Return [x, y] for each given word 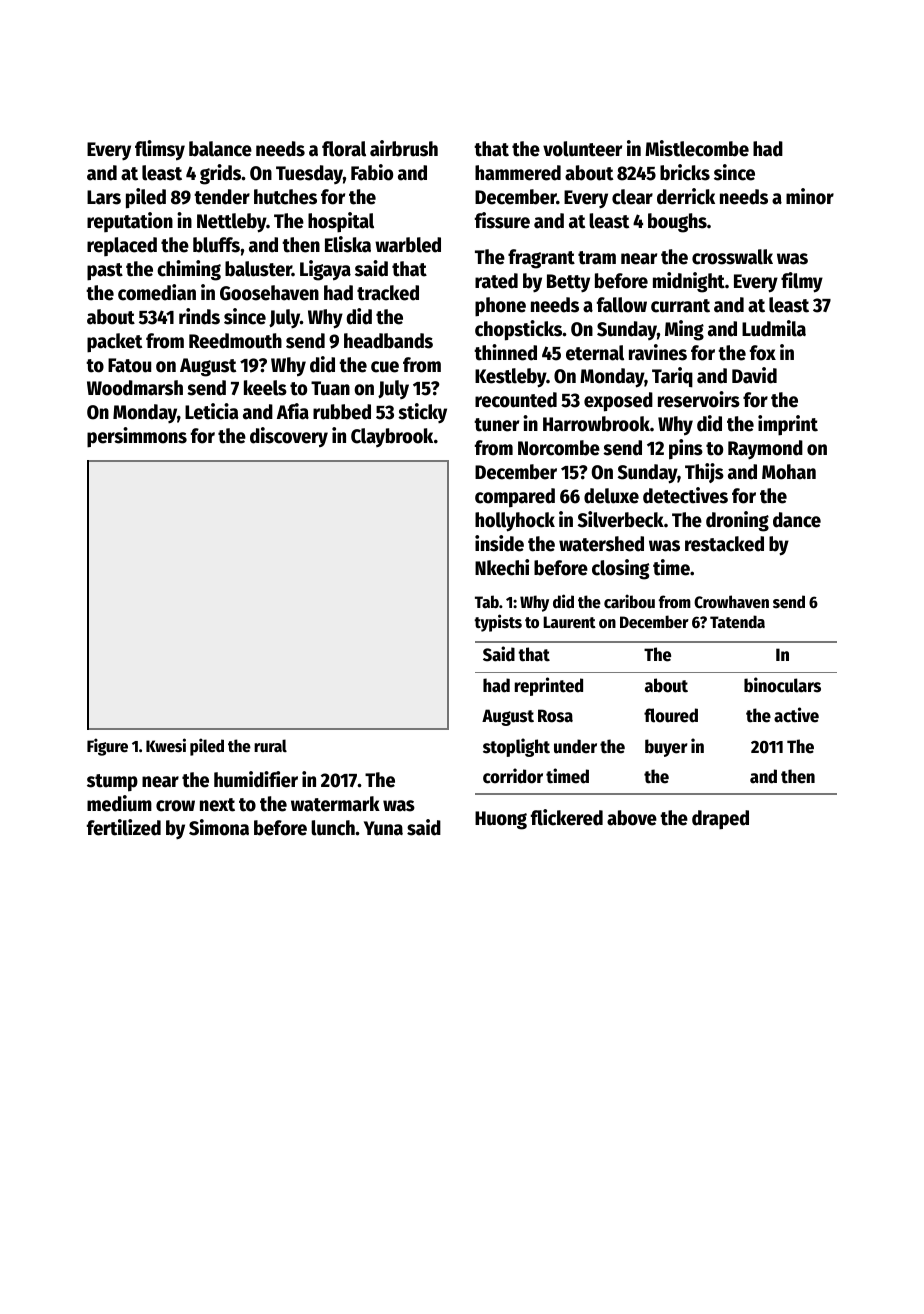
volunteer [582, 149]
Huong [501, 820]
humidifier [256, 779]
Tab [487, 601]
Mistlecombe [697, 148]
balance [220, 149]
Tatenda [737, 622]
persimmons [137, 437]
